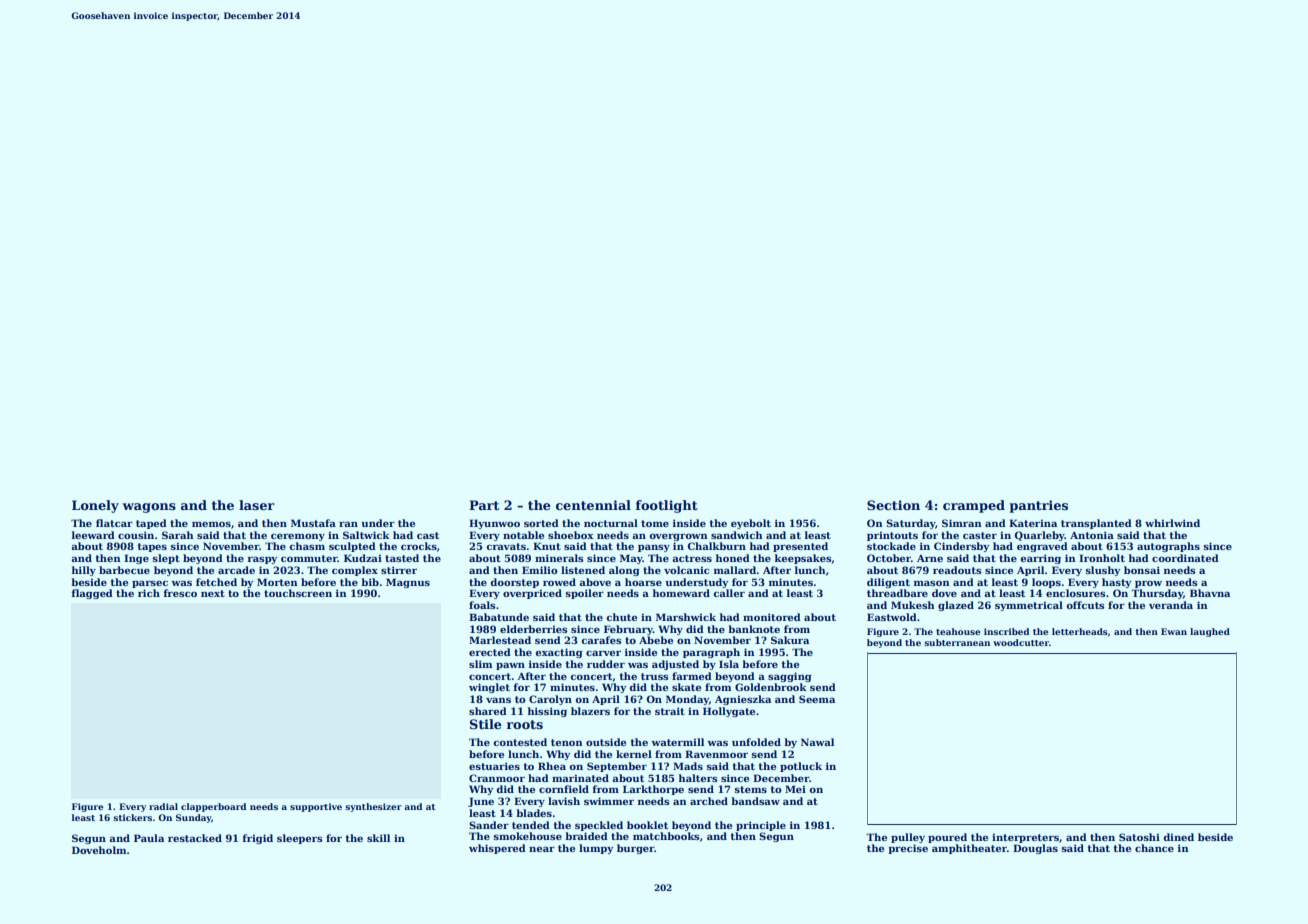  Describe the element at coordinates (132, 817) in the page. I see `stickers` at that location.
